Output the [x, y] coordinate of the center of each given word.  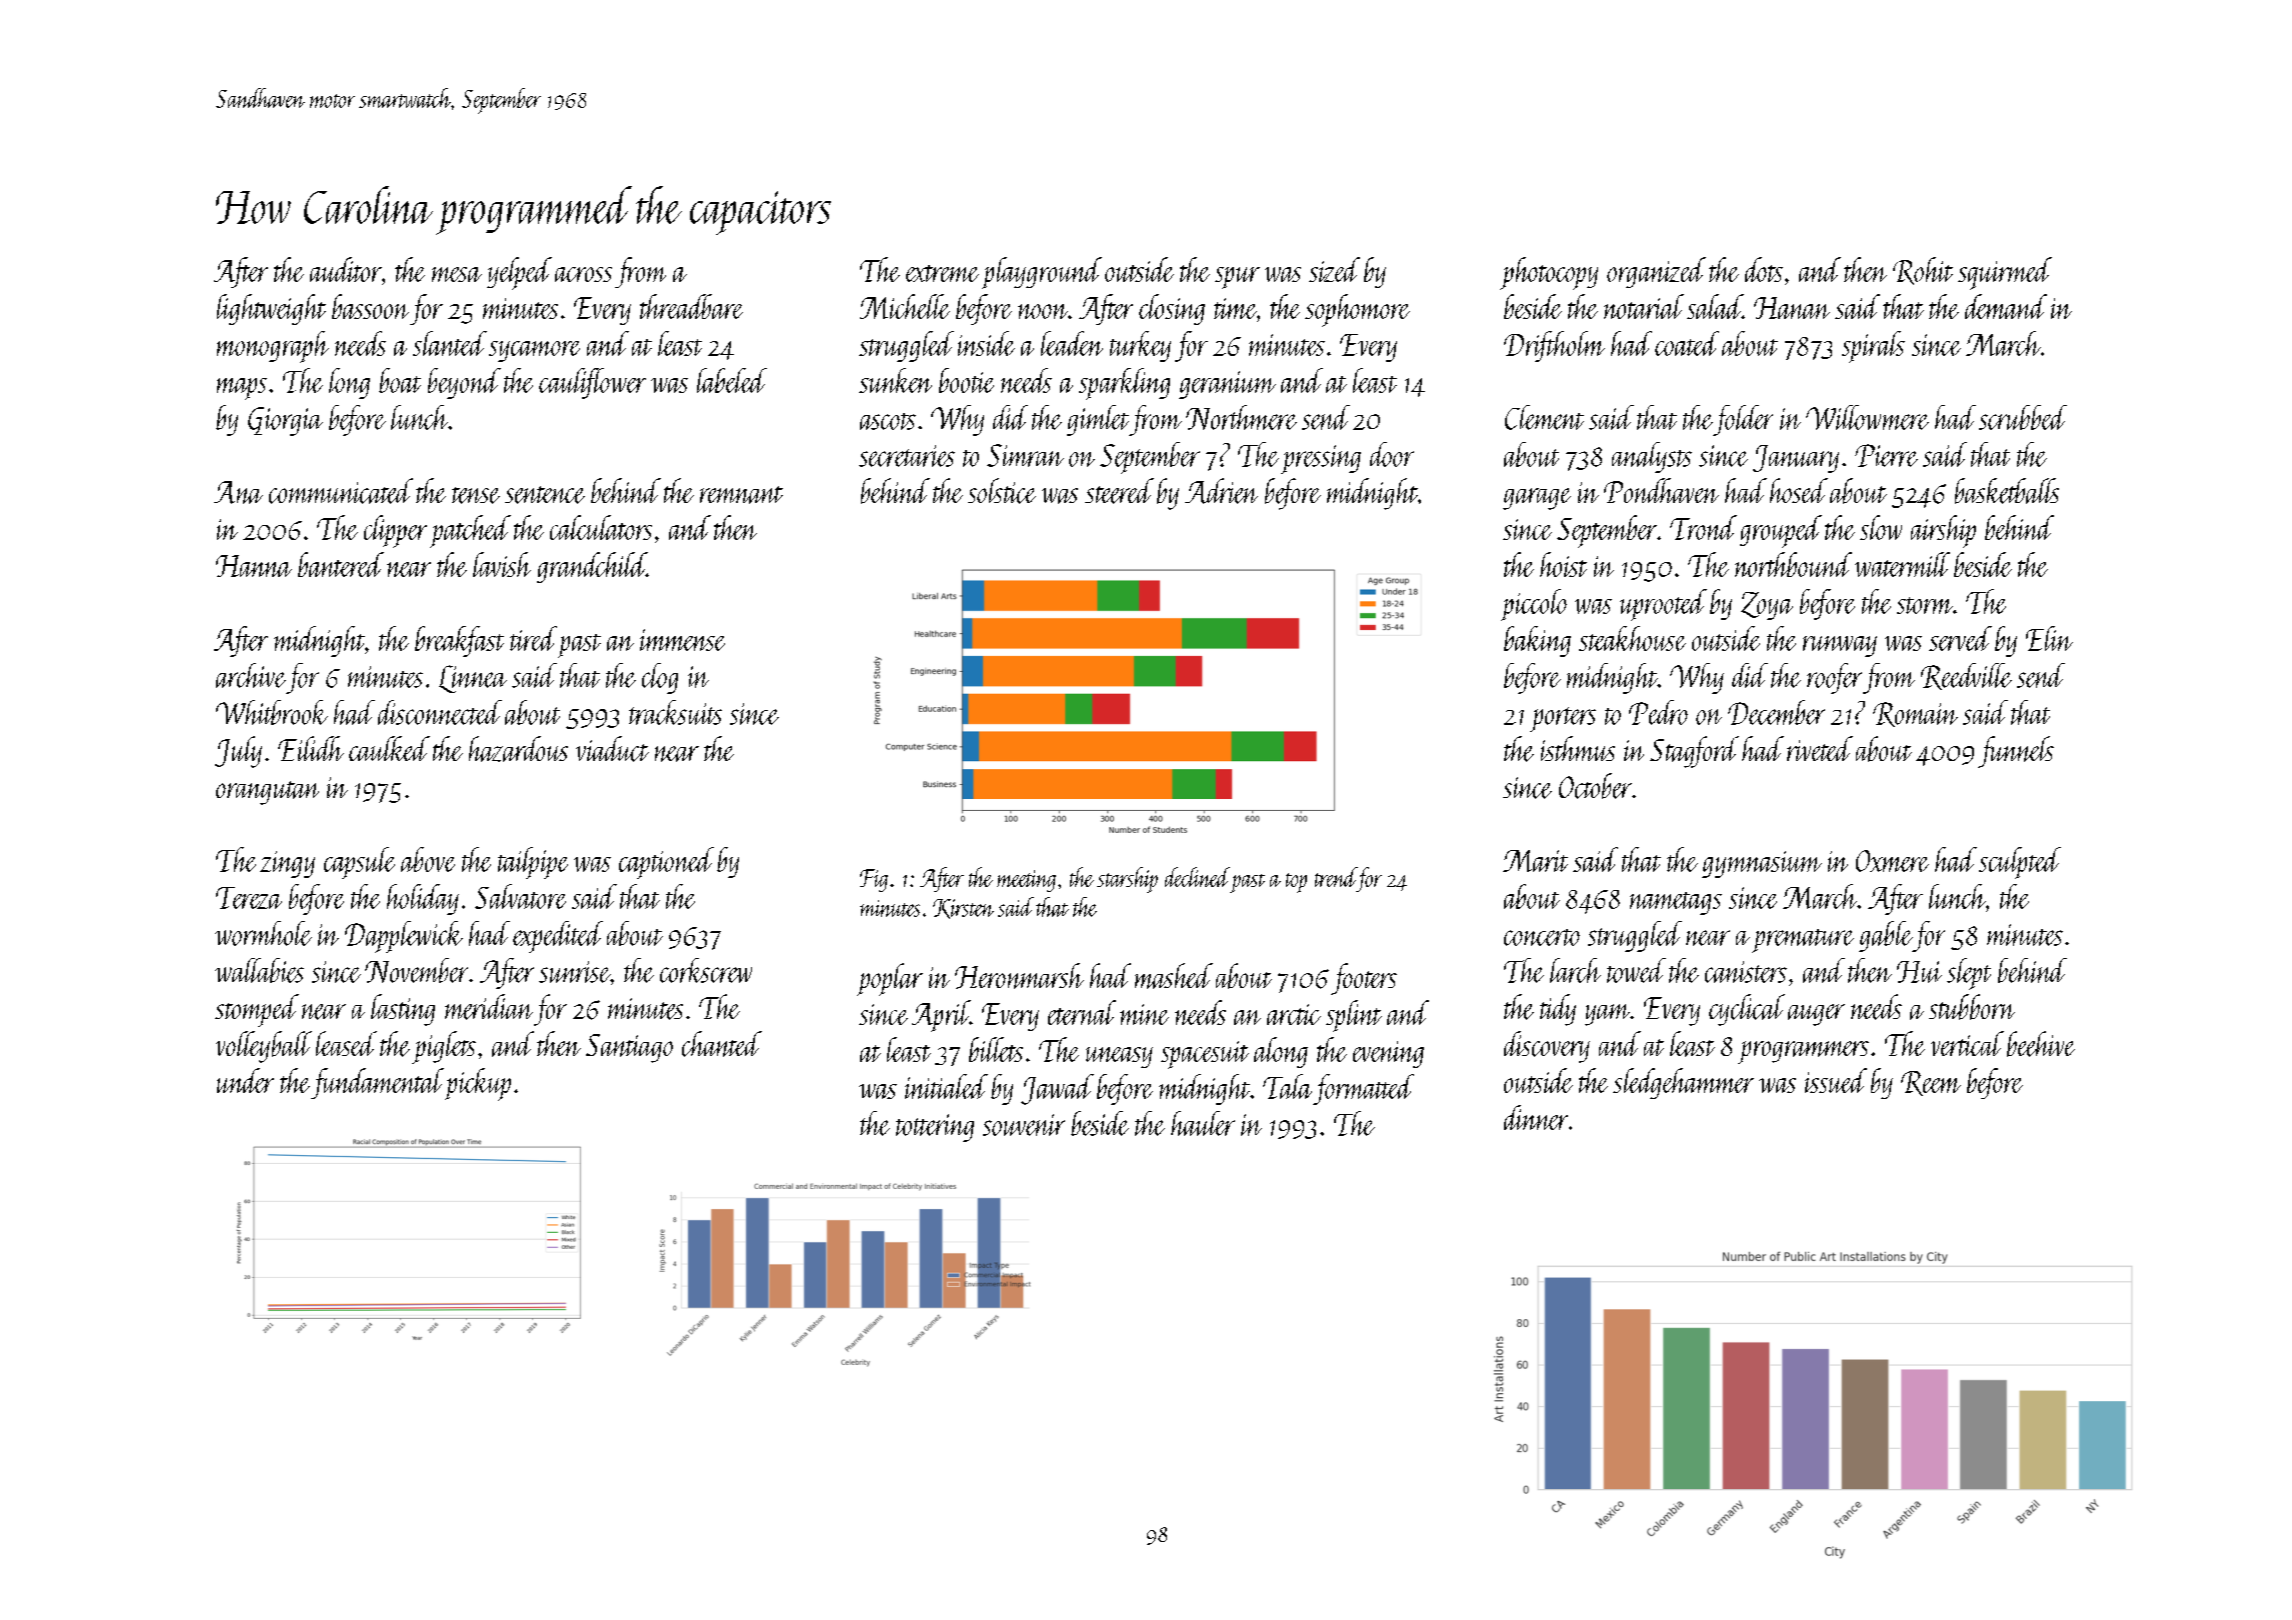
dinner [1536, 1117]
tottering [935, 1128]
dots [1764, 269]
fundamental [377, 1083]
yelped [519, 273]
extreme [942, 273]
